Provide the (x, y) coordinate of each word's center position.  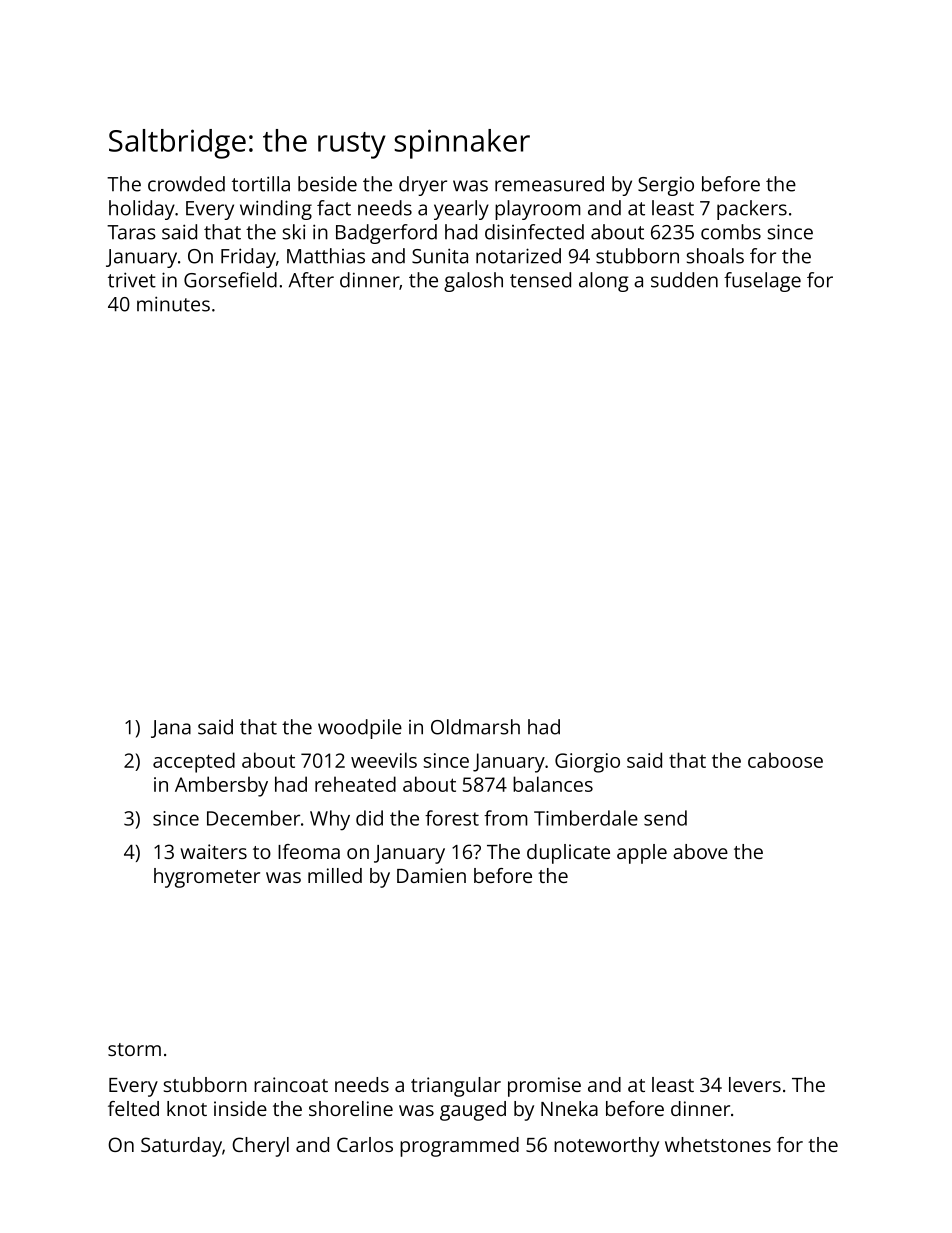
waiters (213, 851)
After (311, 280)
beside (327, 184)
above (700, 851)
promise (544, 1087)
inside (240, 1108)
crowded (186, 184)
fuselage (762, 282)
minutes (173, 304)
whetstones (718, 1144)
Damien (431, 875)
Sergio (666, 186)
